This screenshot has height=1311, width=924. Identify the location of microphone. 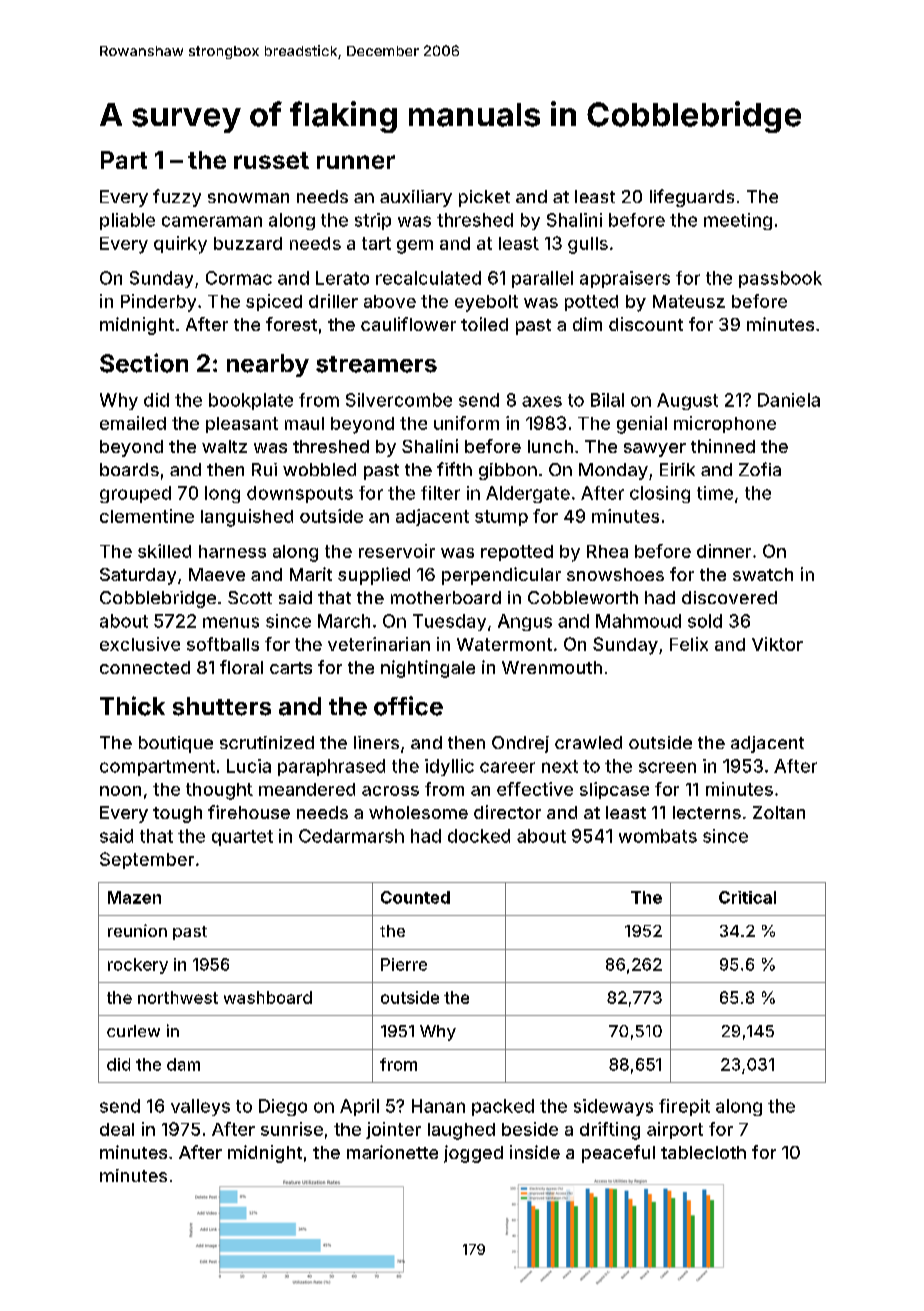
(725, 424).
